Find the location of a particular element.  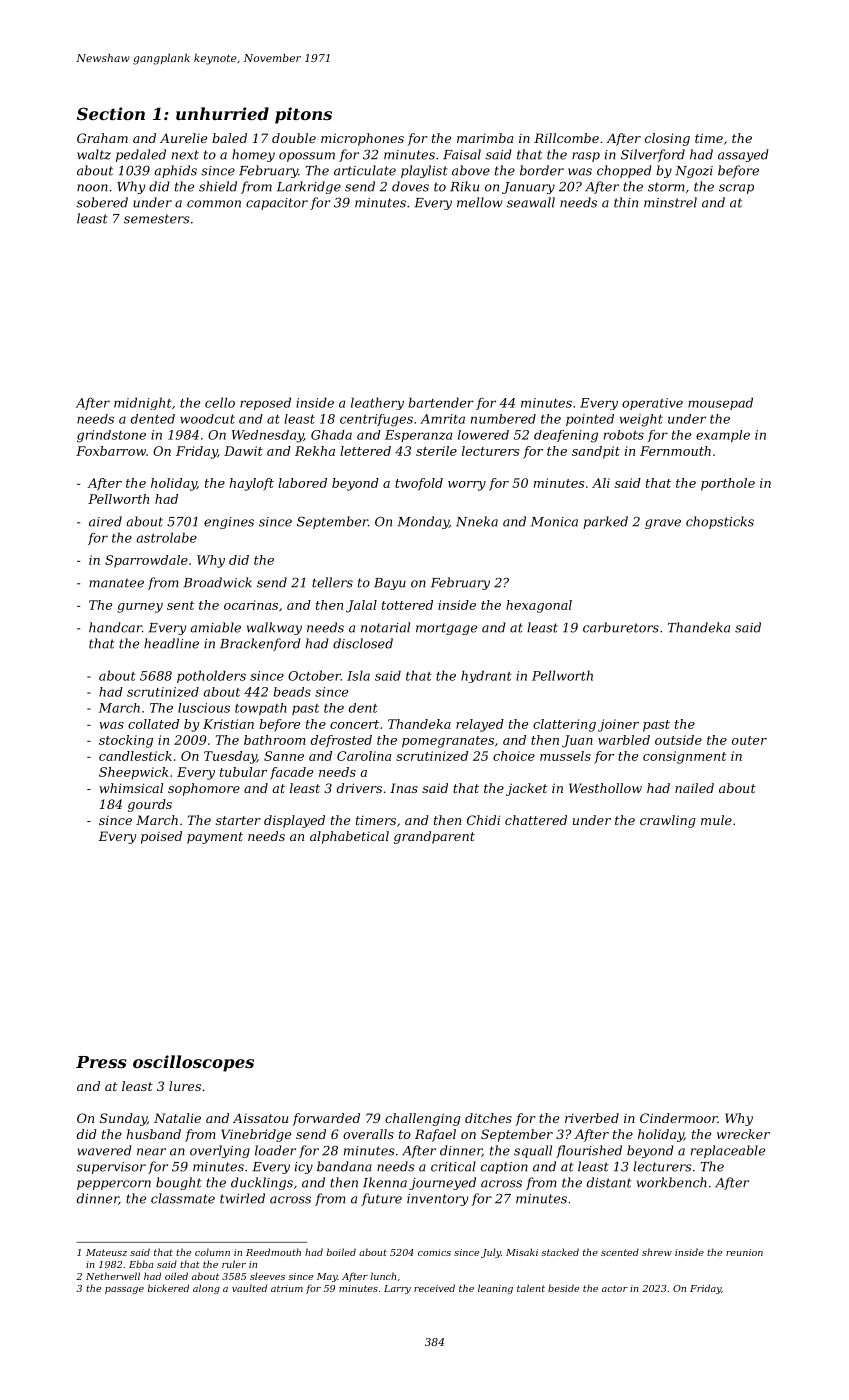

unhurried is located at coordinates (222, 113).
